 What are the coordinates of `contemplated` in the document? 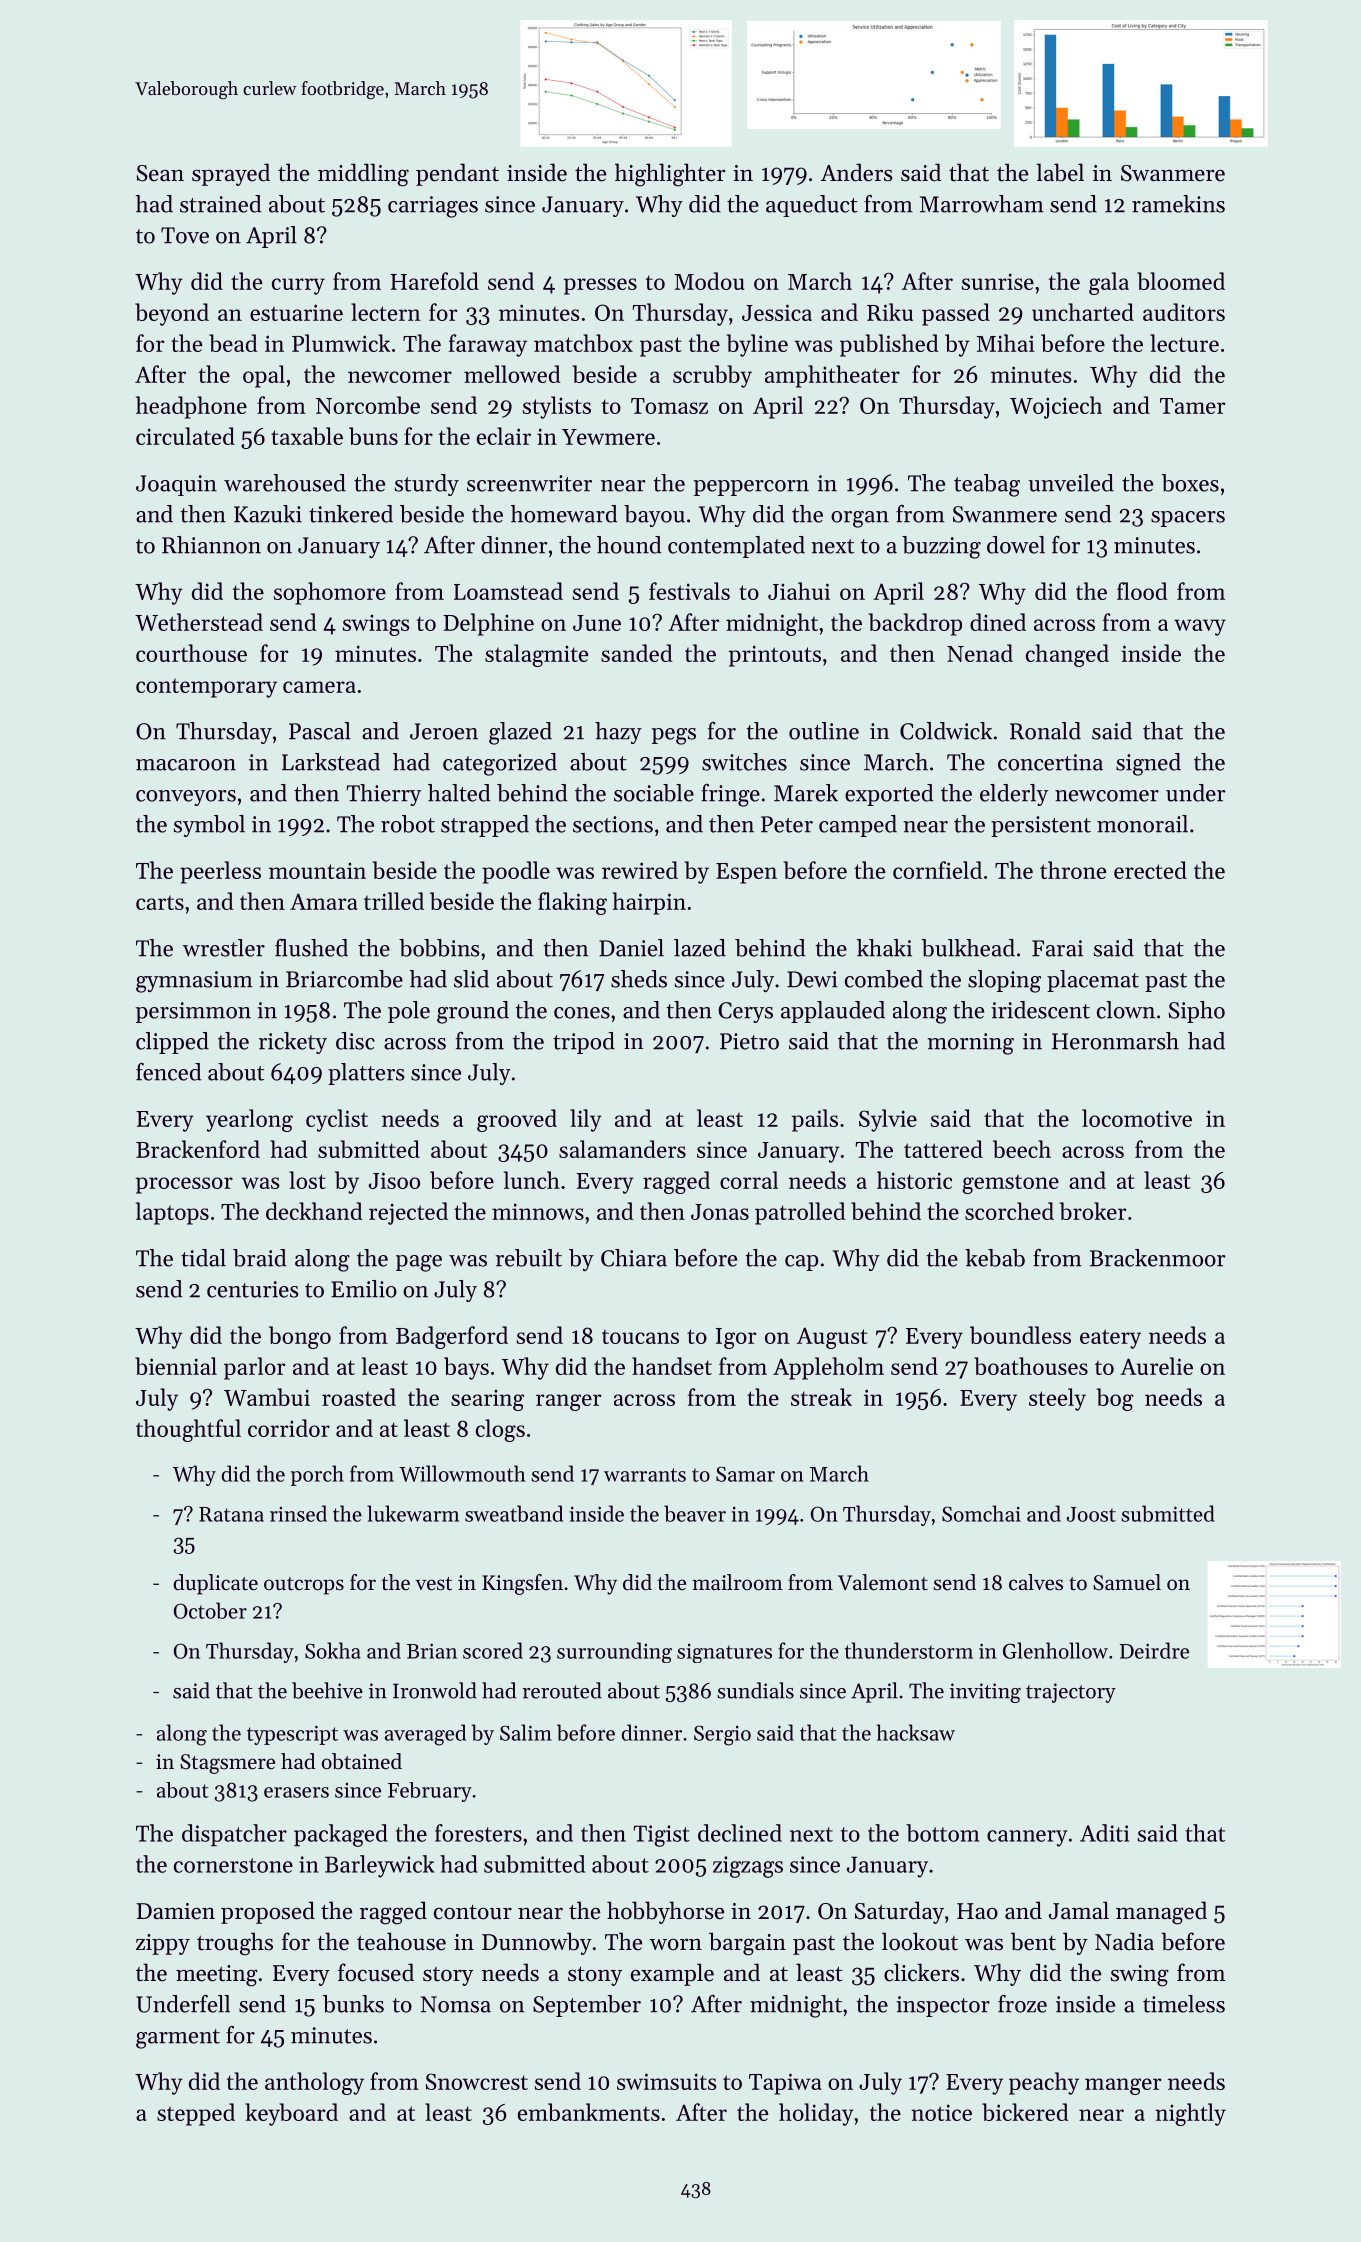 It's located at (736, 547).
